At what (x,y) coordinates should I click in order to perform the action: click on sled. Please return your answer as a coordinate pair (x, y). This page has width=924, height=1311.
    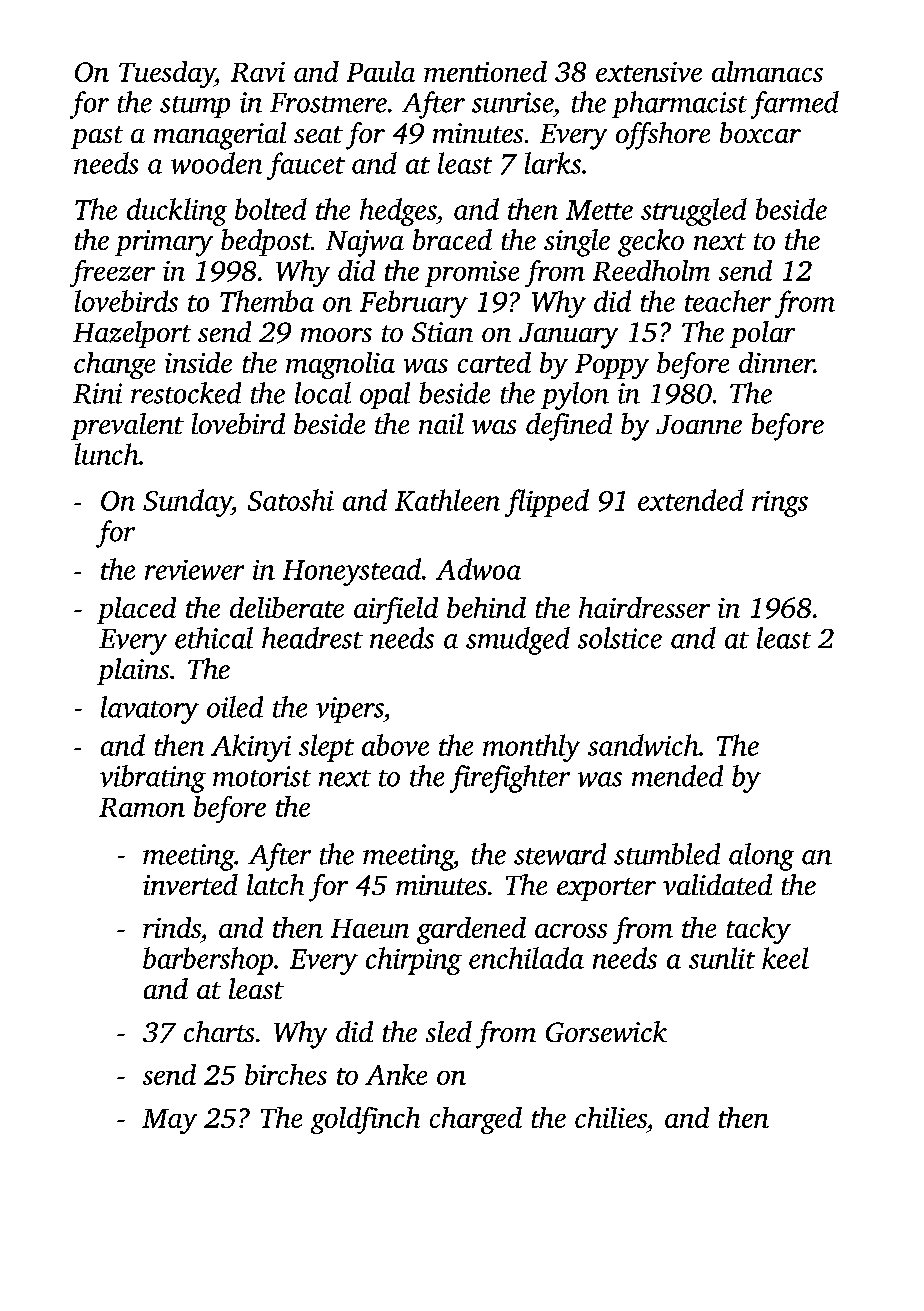
    Looking at the image, I should click on (449, 1031).
